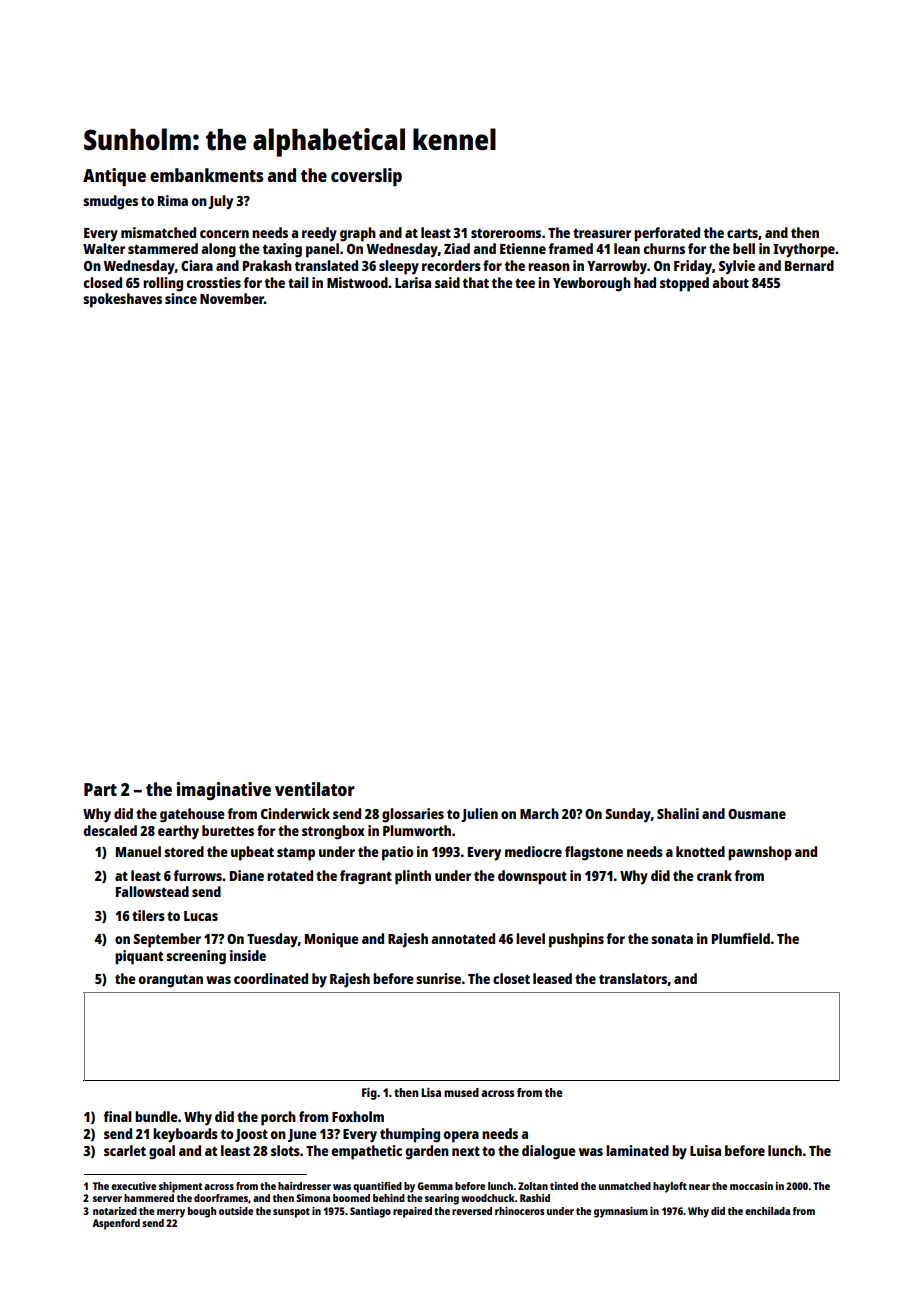 The image size is (924, 1308). What do you see at coordinates (684, 284) in the screenshot?
I see `stopped` at bounding box center [684, 284].
